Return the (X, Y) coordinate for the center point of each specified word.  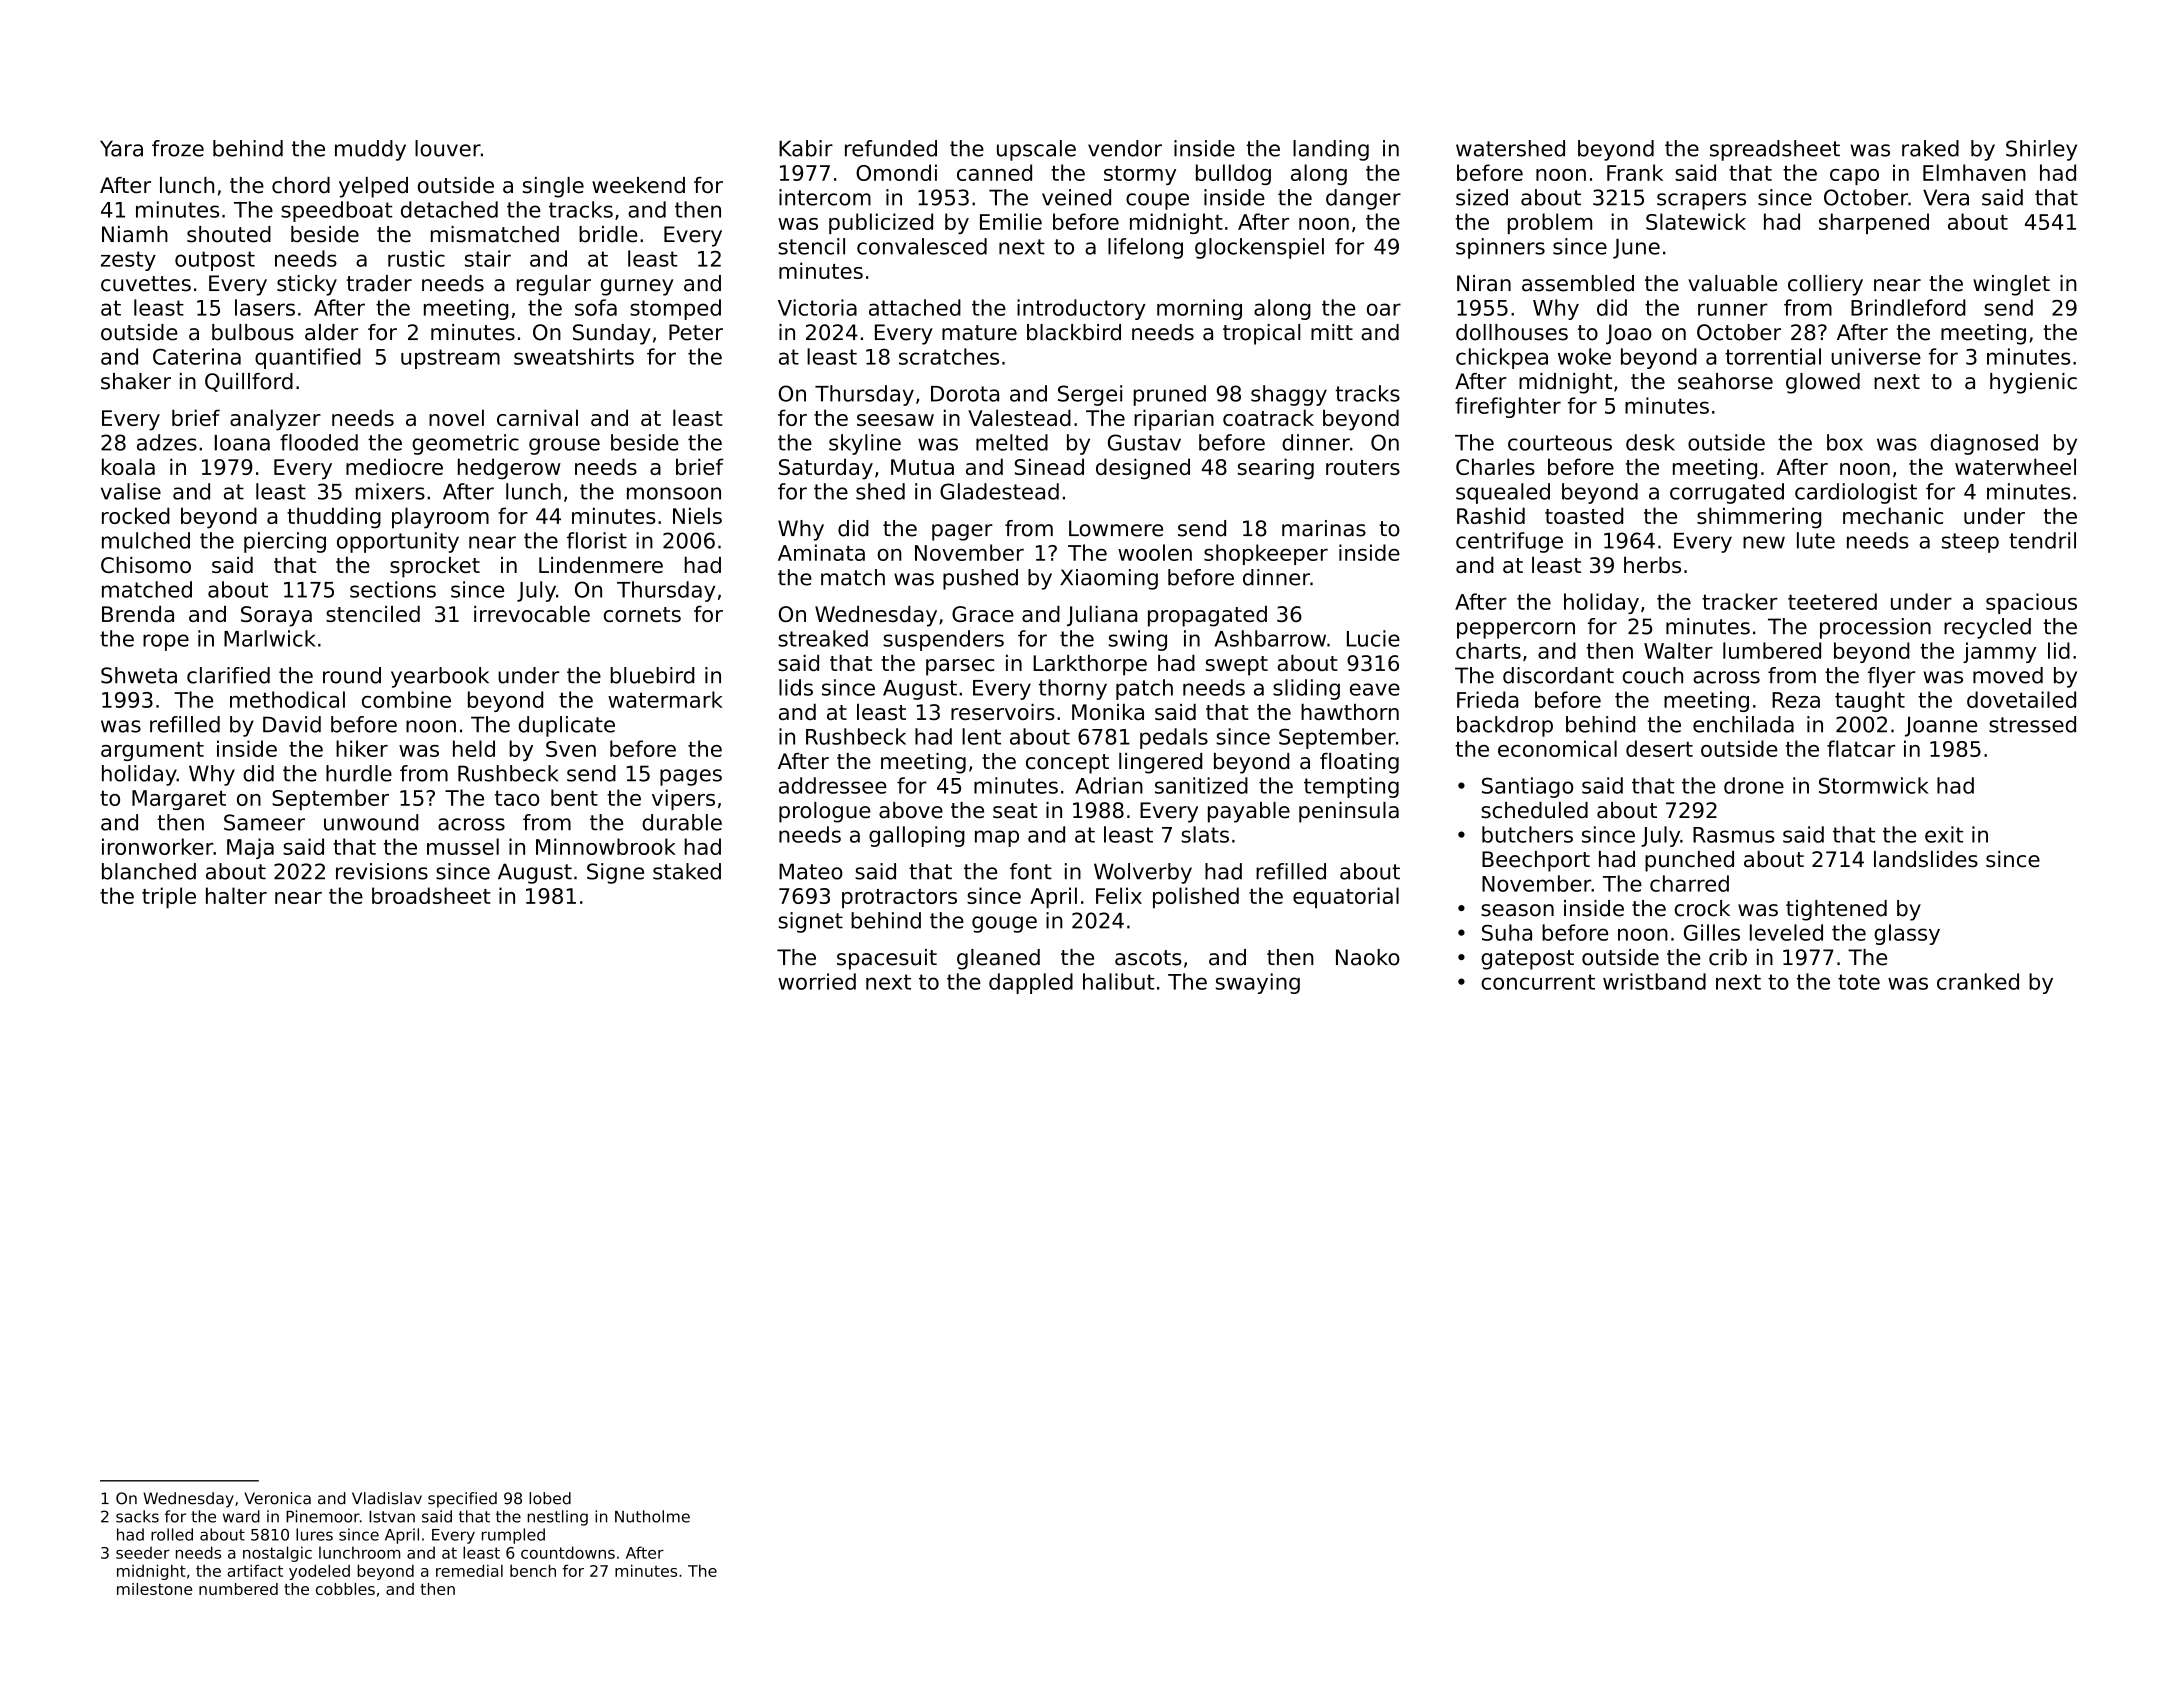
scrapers (1701, 201)
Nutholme (652, 1516)
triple (169, 897)
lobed (550, 1498)
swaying (1258, 983)
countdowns (568, 1552)
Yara (121, 148)
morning (1199, 309)
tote (1859, 982)
